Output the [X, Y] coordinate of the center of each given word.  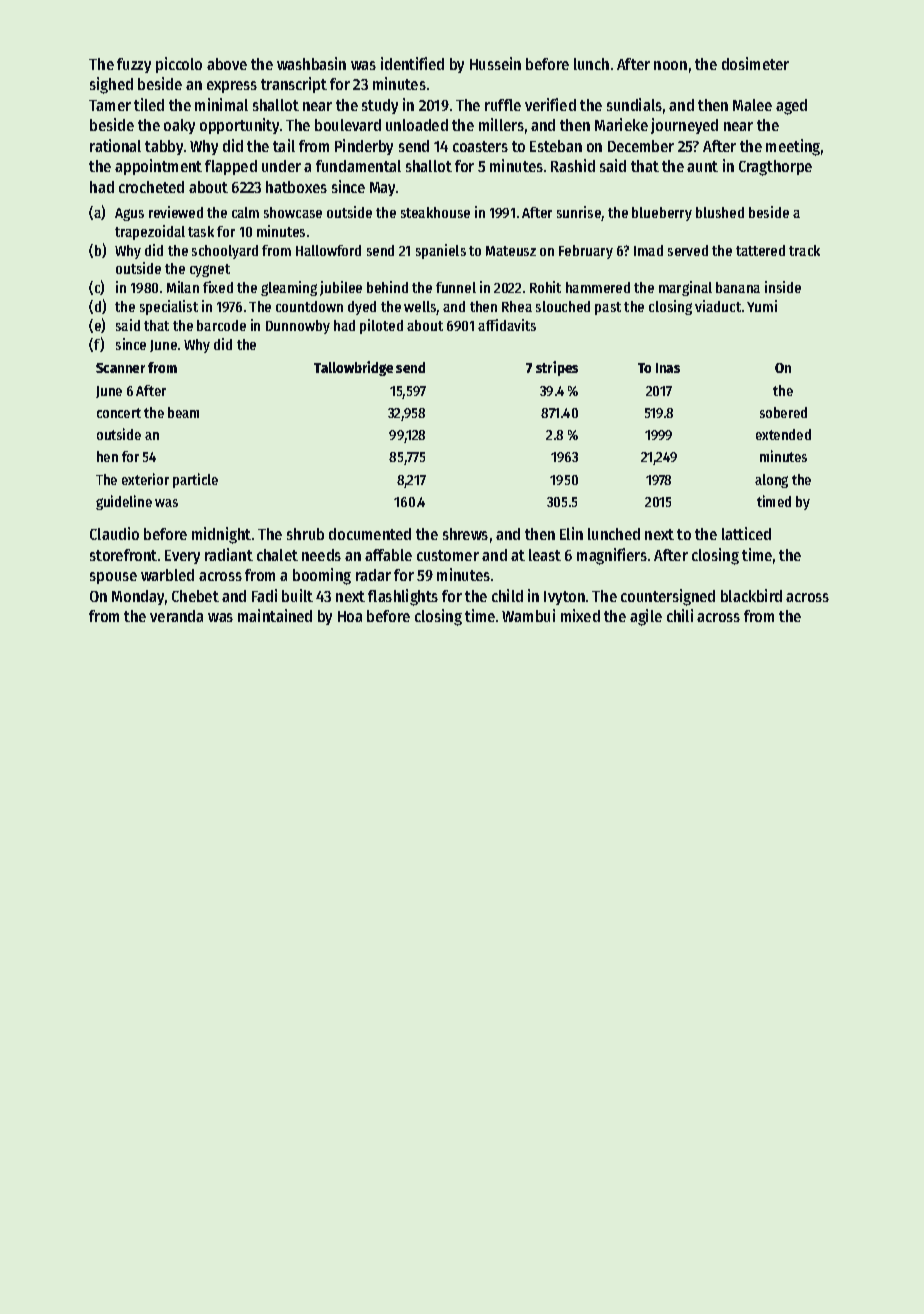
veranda [176, 616]
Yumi [762, 306]
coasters [480, 146]
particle [195, 480]
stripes [557, 368]
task [201, 231]
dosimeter [755, 63]
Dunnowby [298, 327]
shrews [465, 534]
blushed [720, 212]
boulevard [348, 125]
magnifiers [612, 556]
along [771, 481]
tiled [149, 104]
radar [373, 575]
